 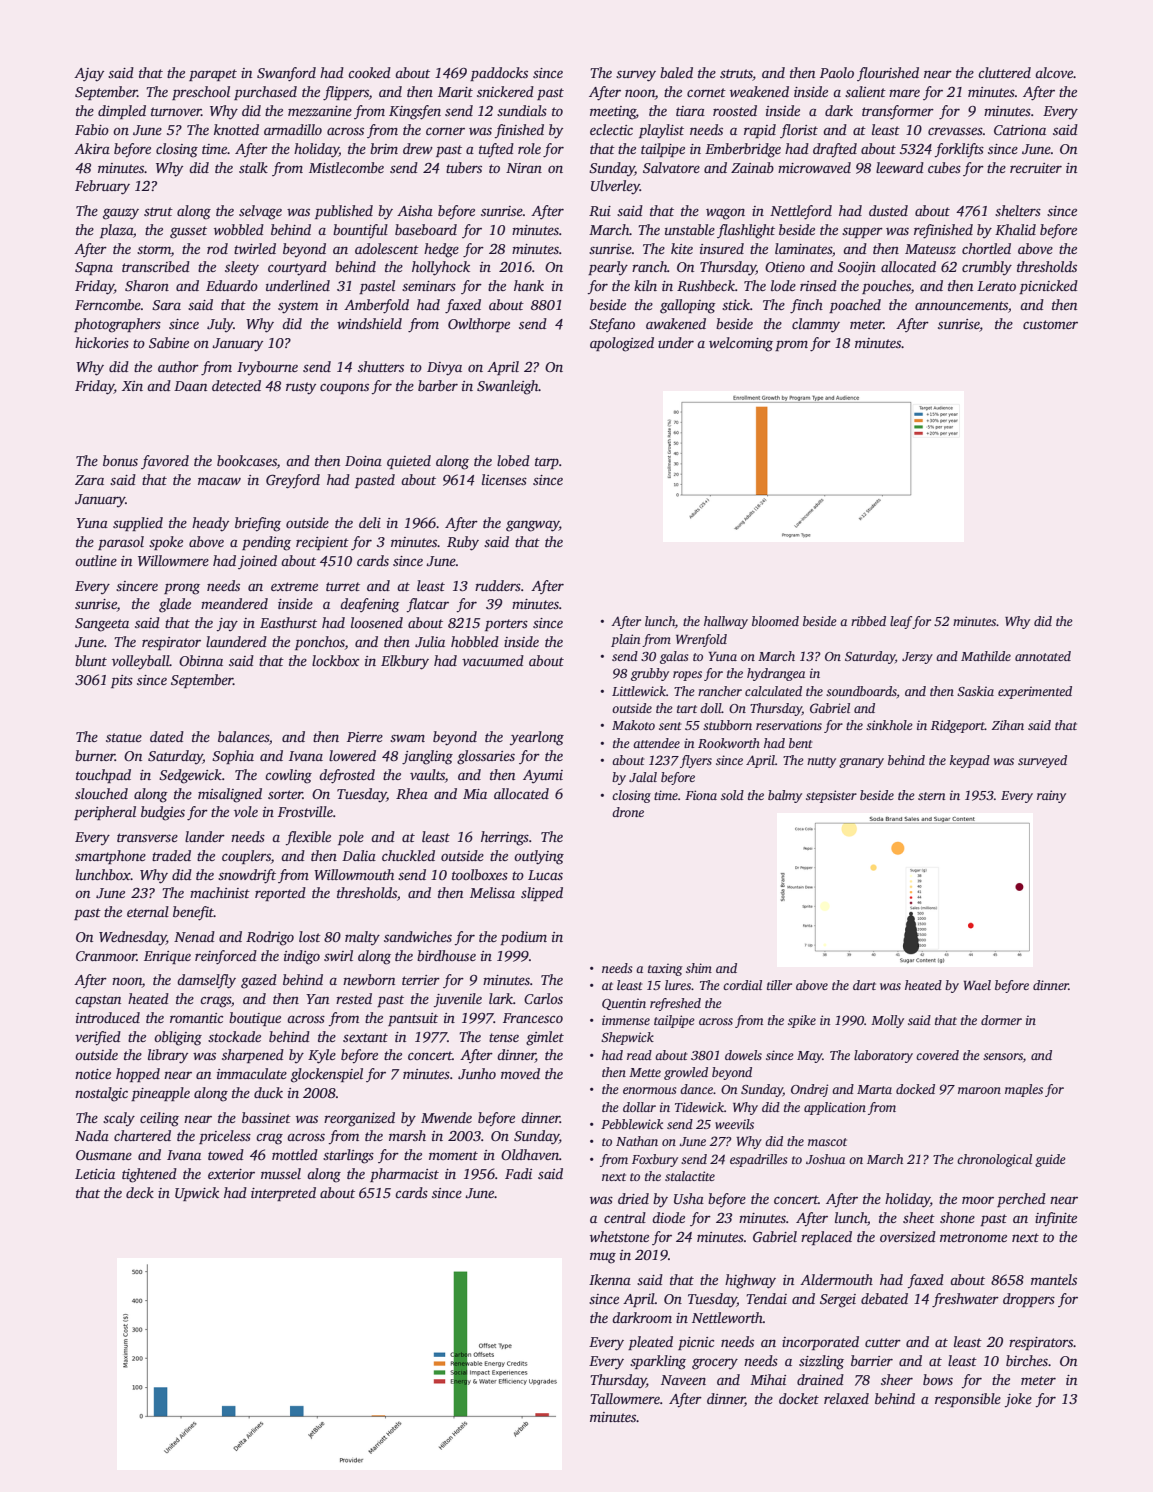 What do you see at coordinates (690, 111) in the image?
I see `tiara` at bounding box center [690, 111].
